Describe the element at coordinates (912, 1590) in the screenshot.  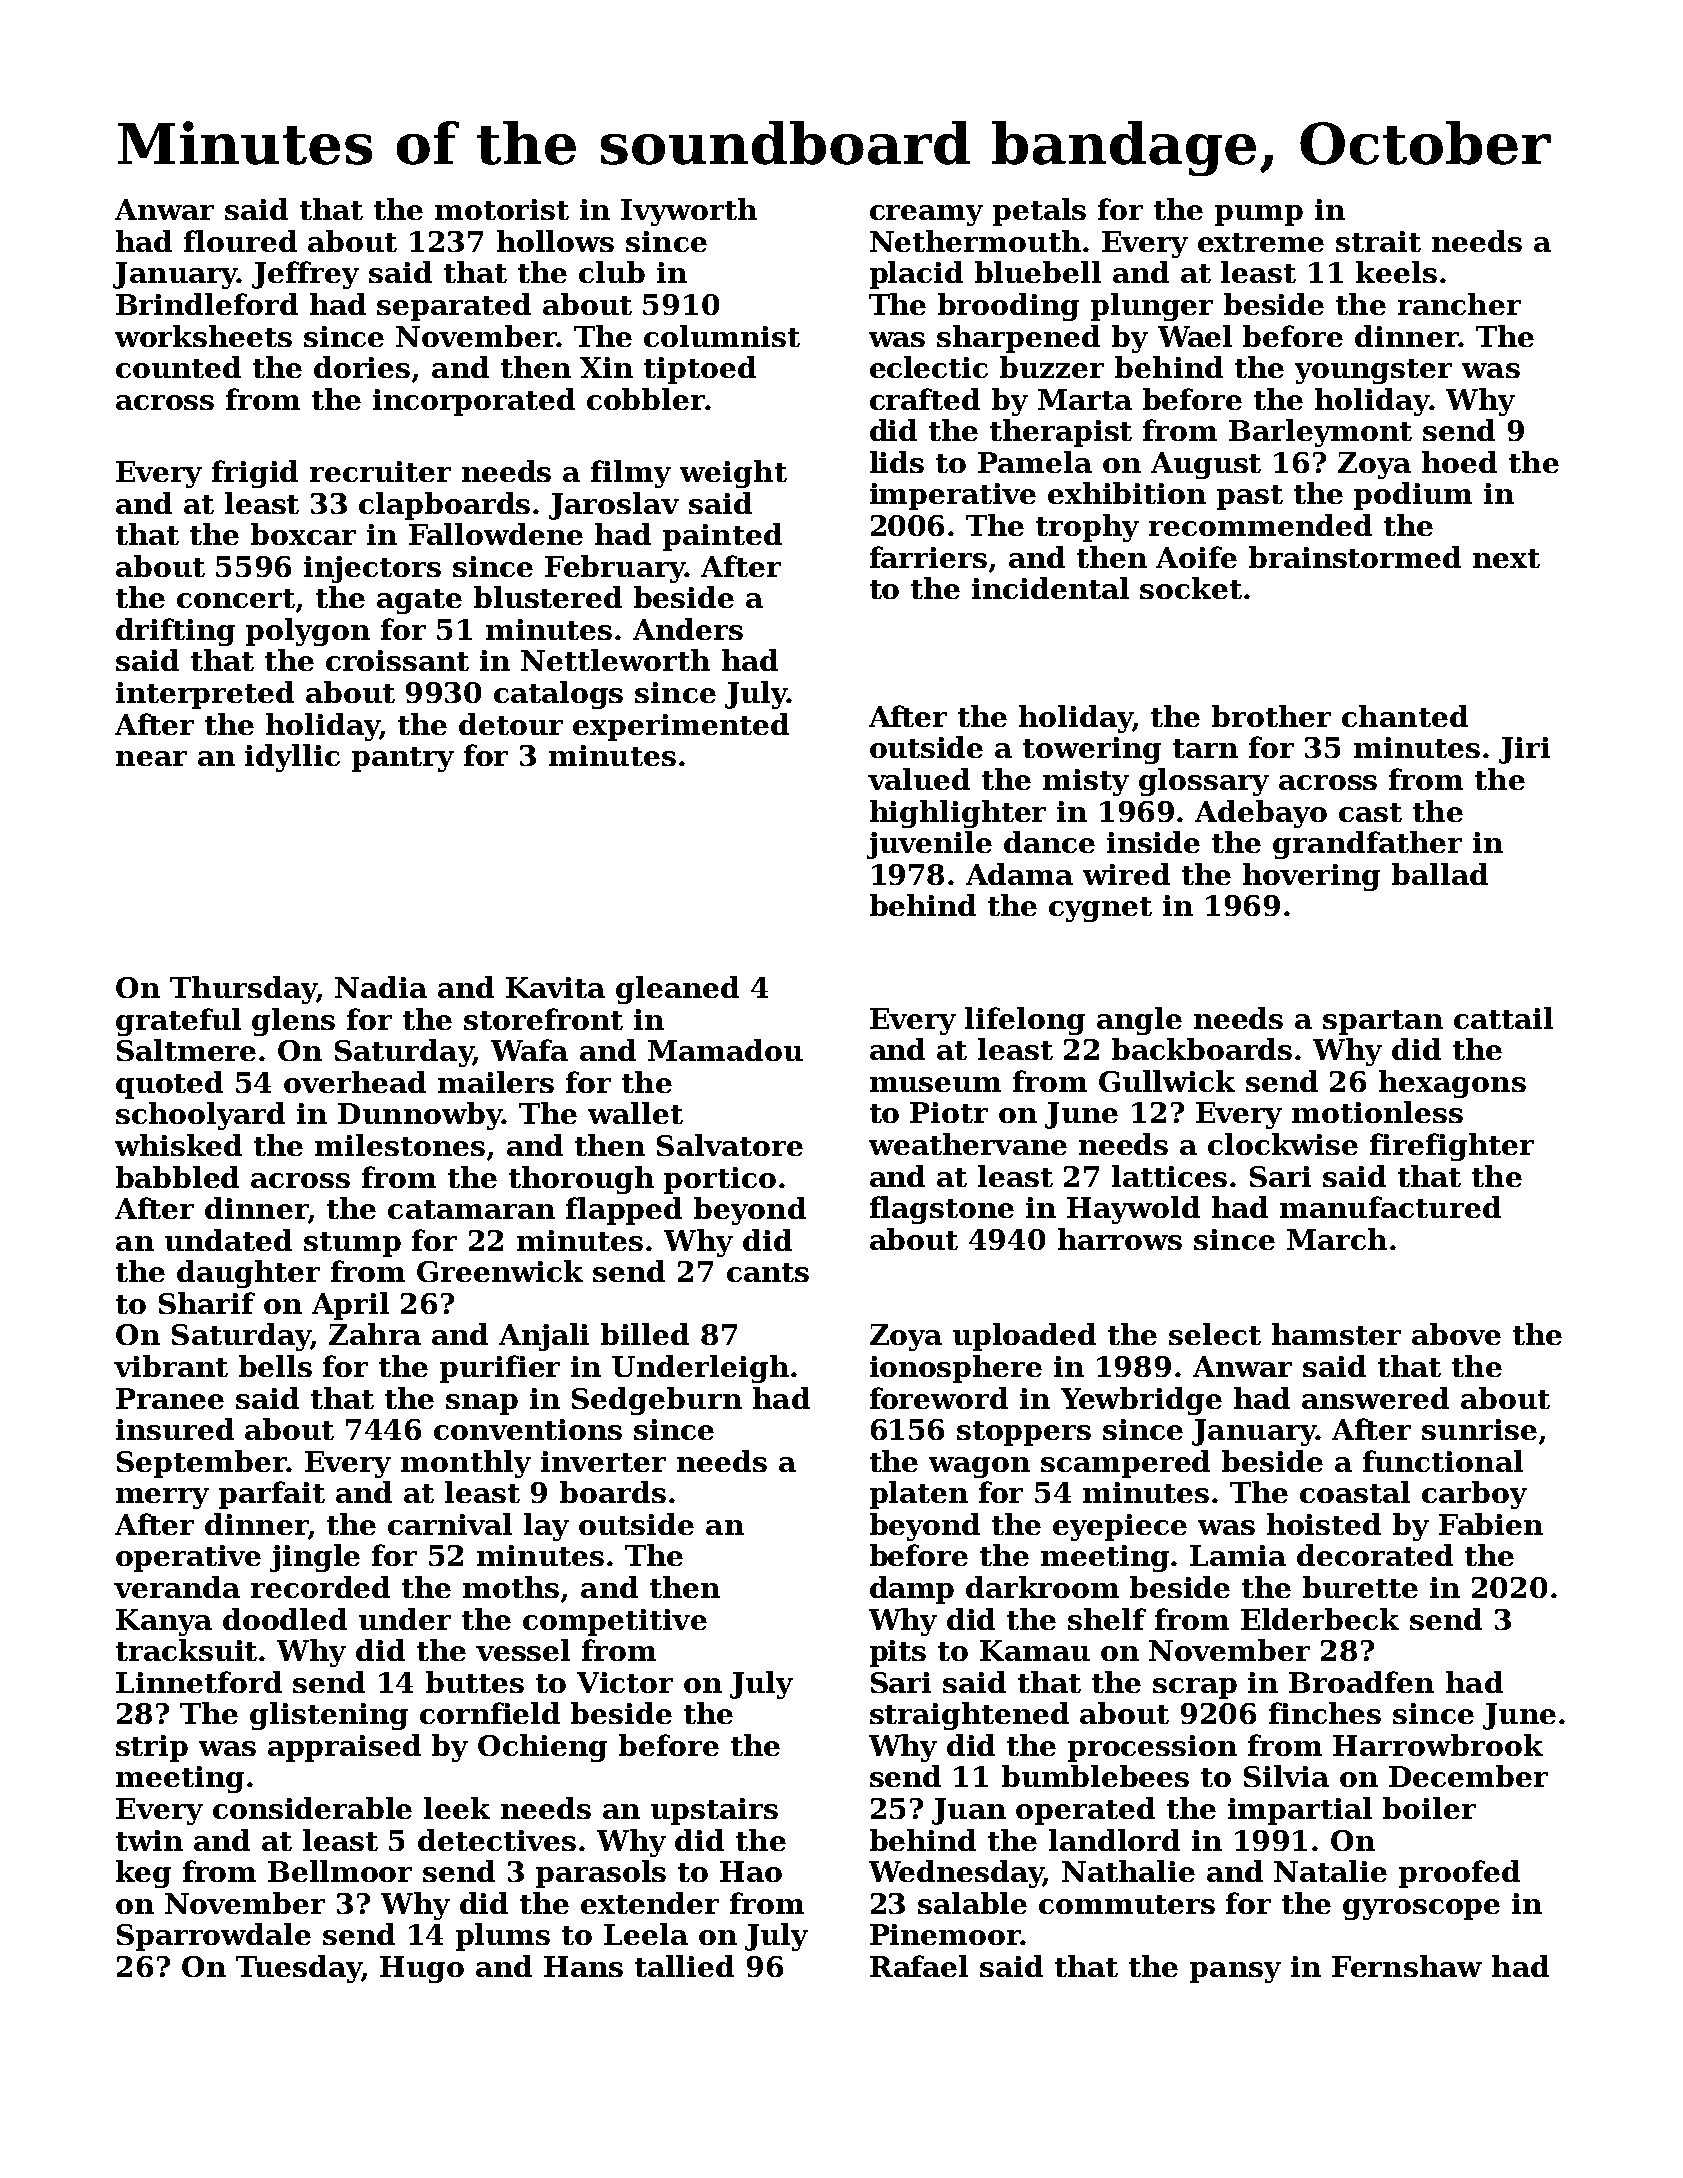
I see `damp` at that location.
